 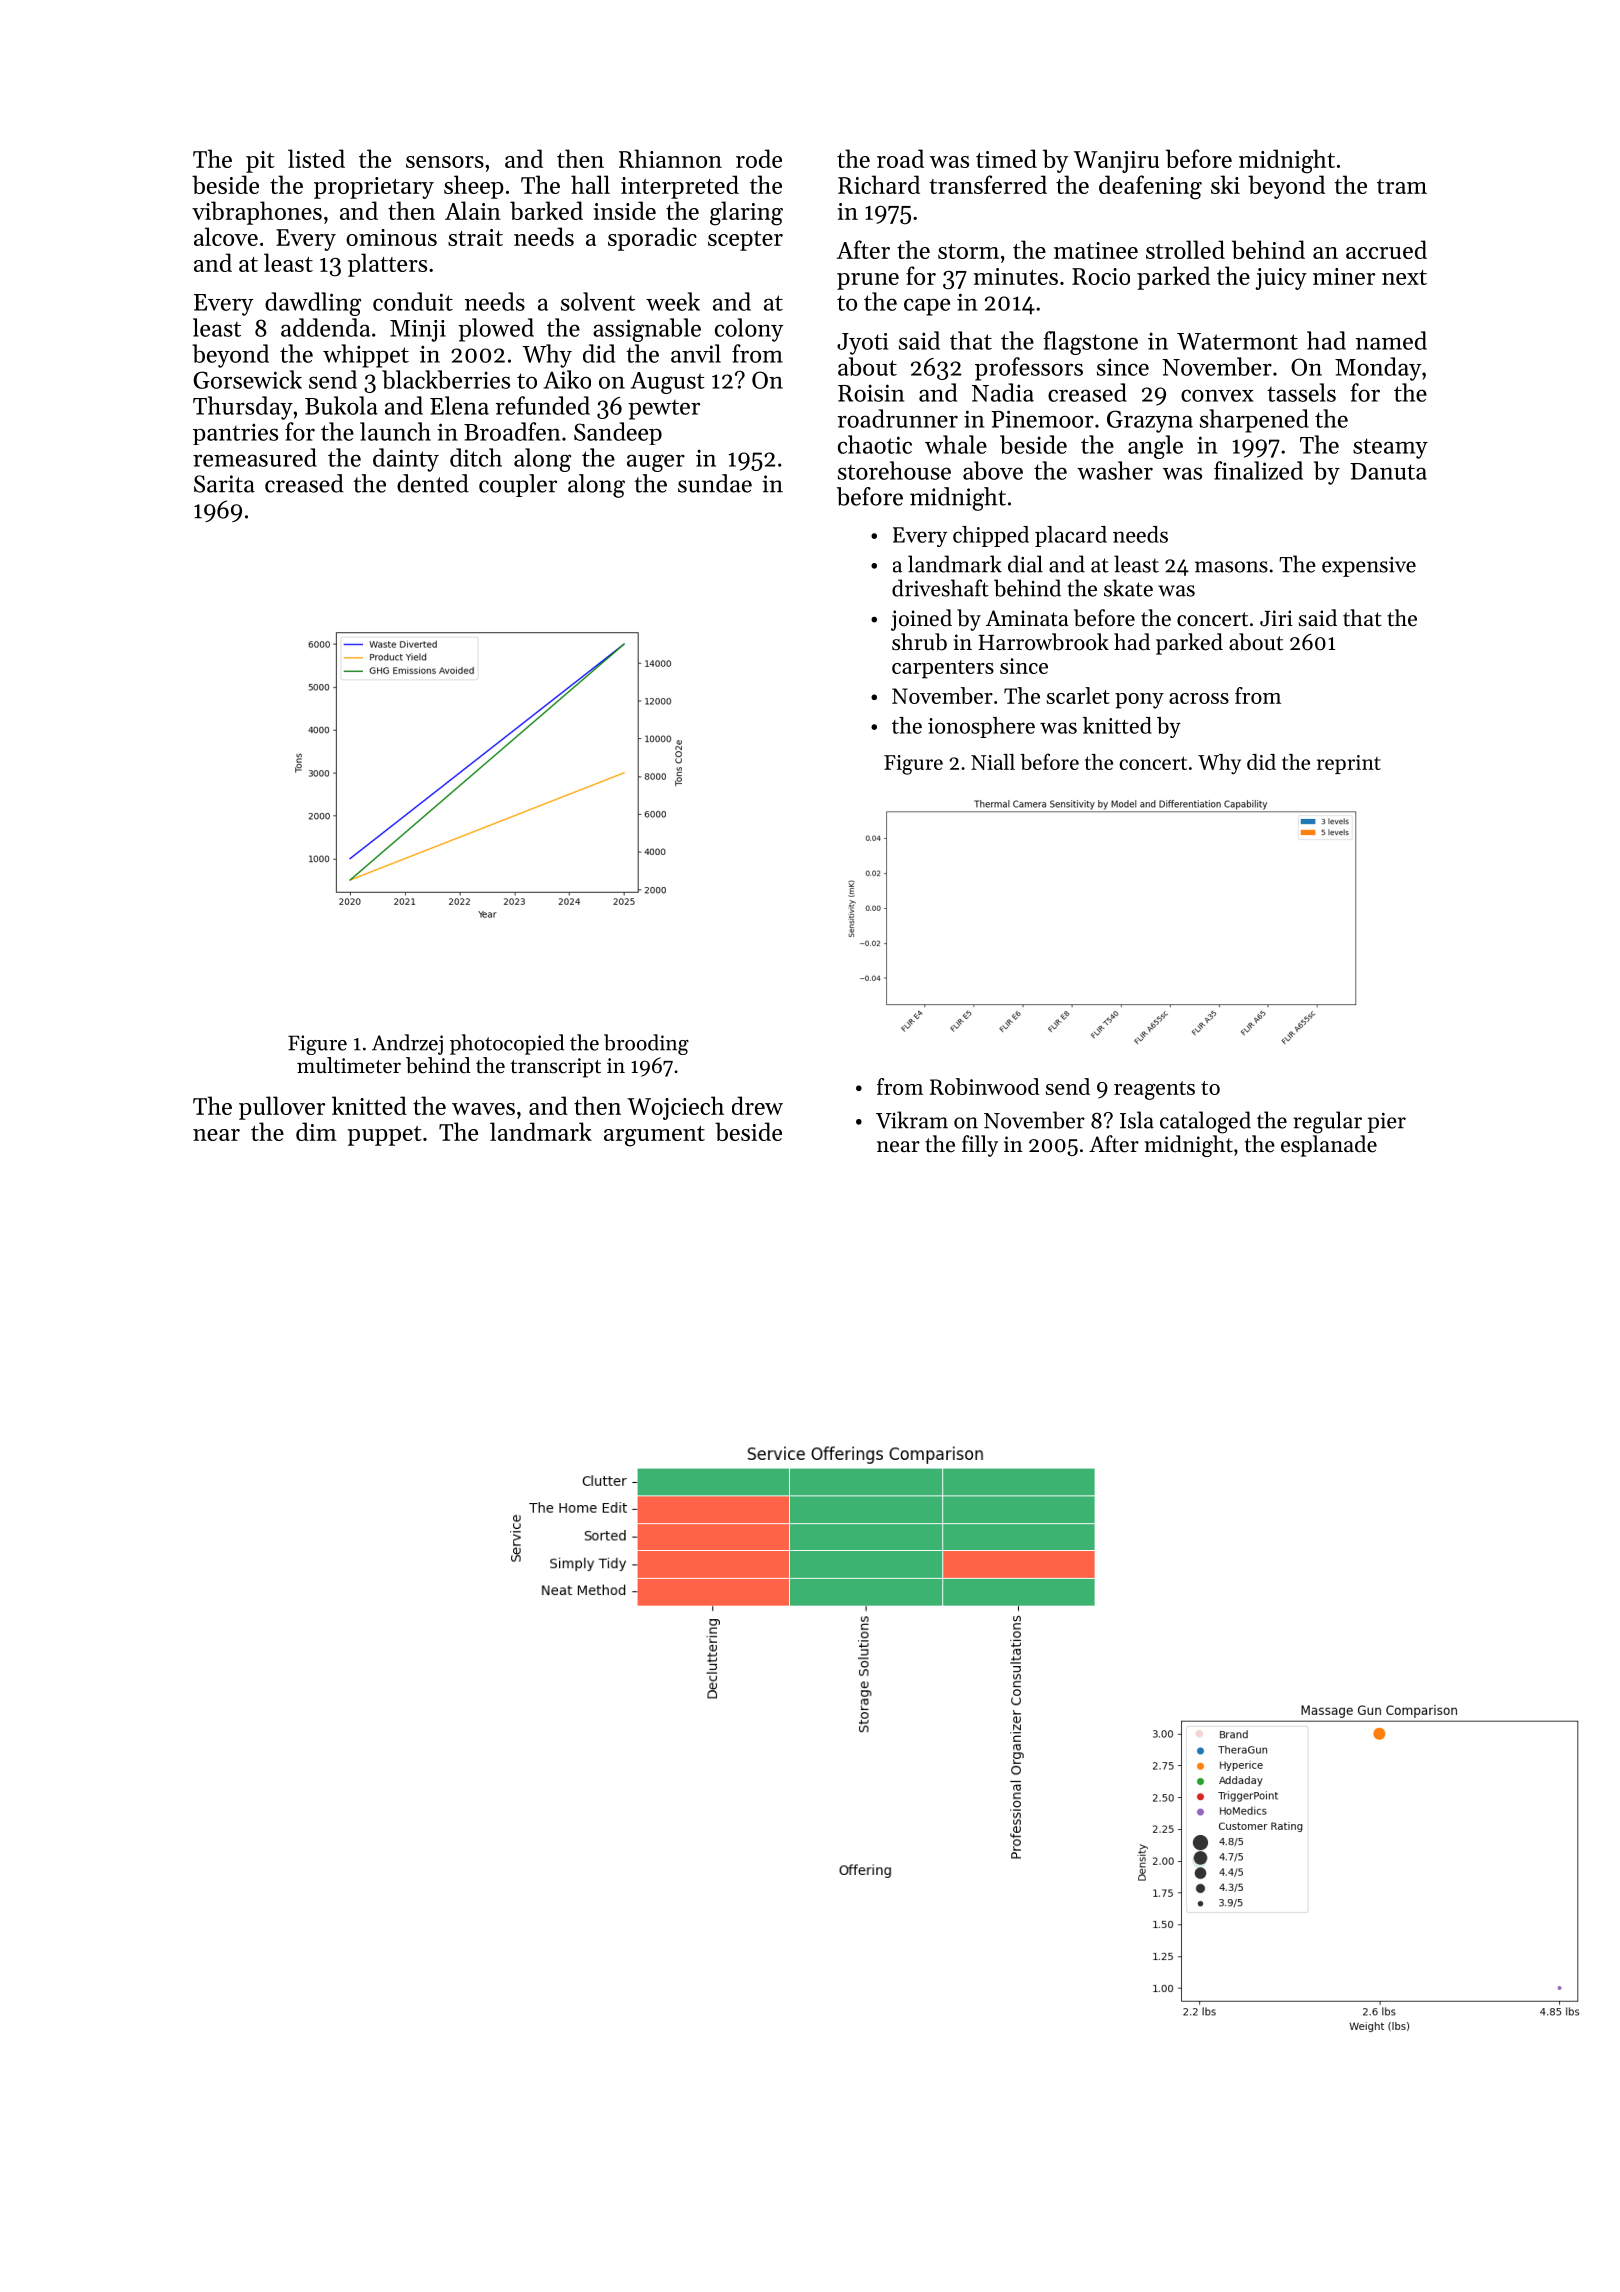 I want to click on reprint, so click(x=1349, y=764).
